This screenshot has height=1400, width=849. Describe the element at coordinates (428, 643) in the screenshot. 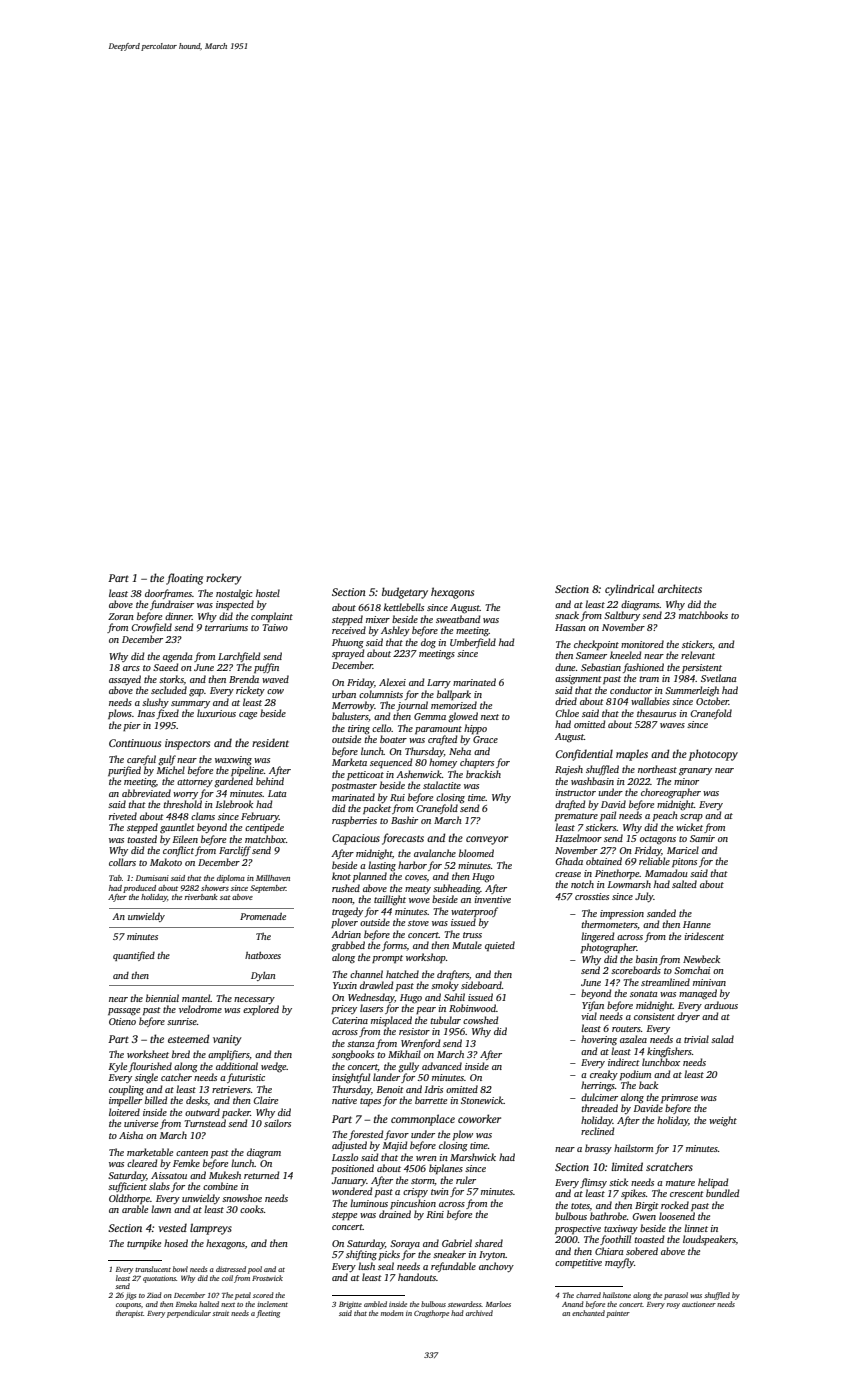

I see `dog` at that location.
